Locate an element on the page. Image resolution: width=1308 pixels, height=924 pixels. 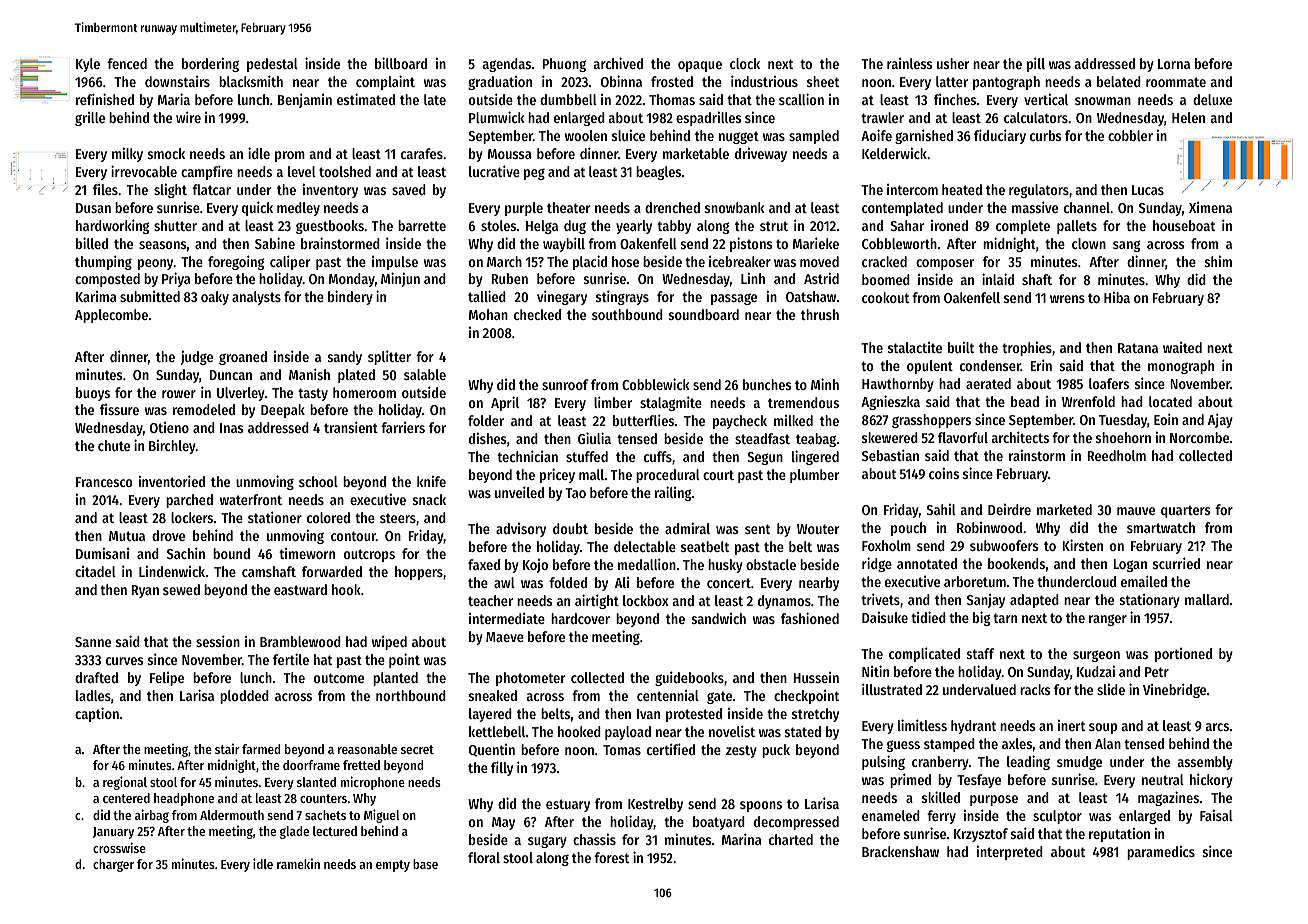
scurried is located at coordinates (1176, 563).
